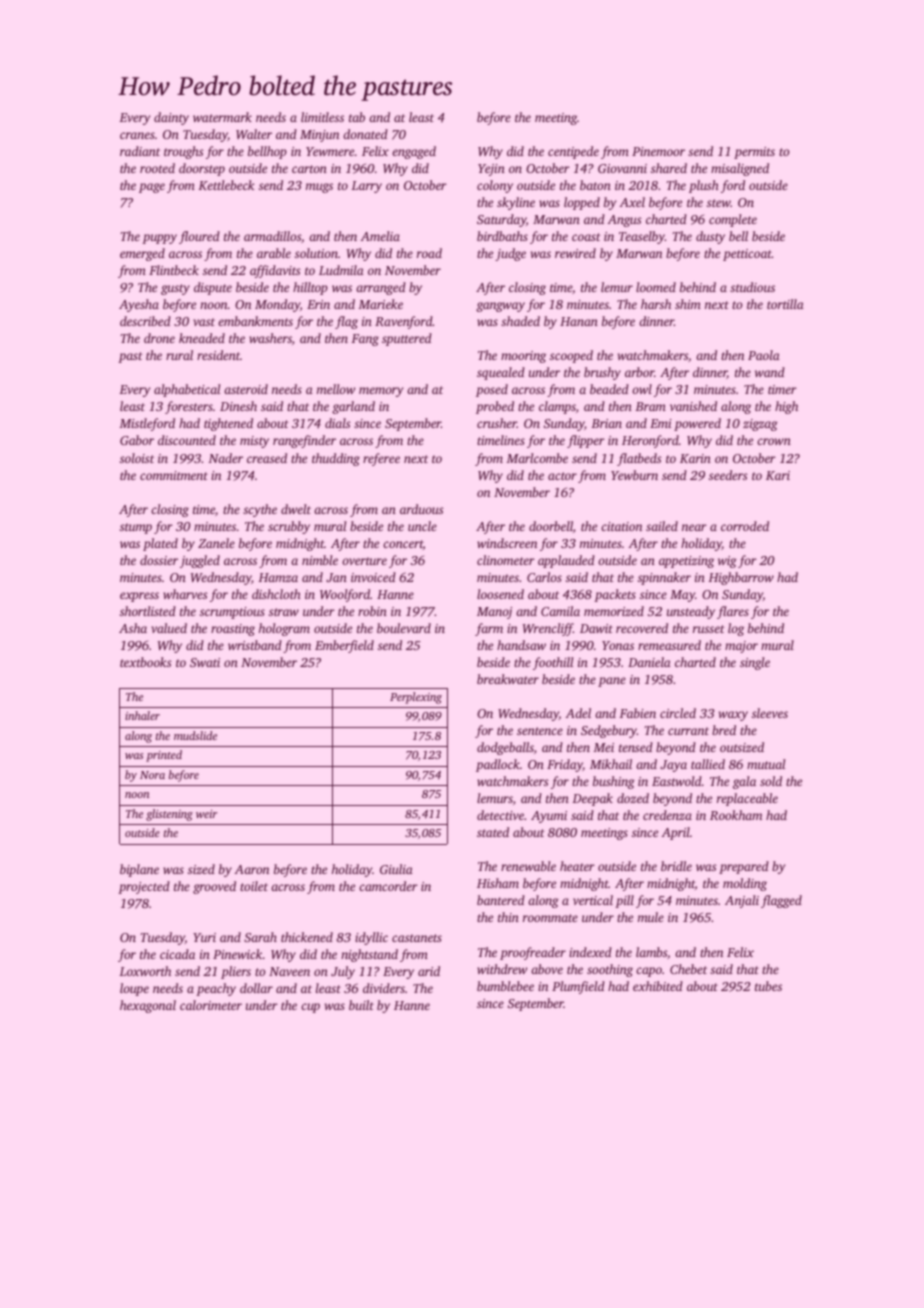 Image resolution: width=924 pixels, height=1308 pixels. Describe the element at coordinates (491, 170) in the screenshot. I see `Yejin` at that location.
